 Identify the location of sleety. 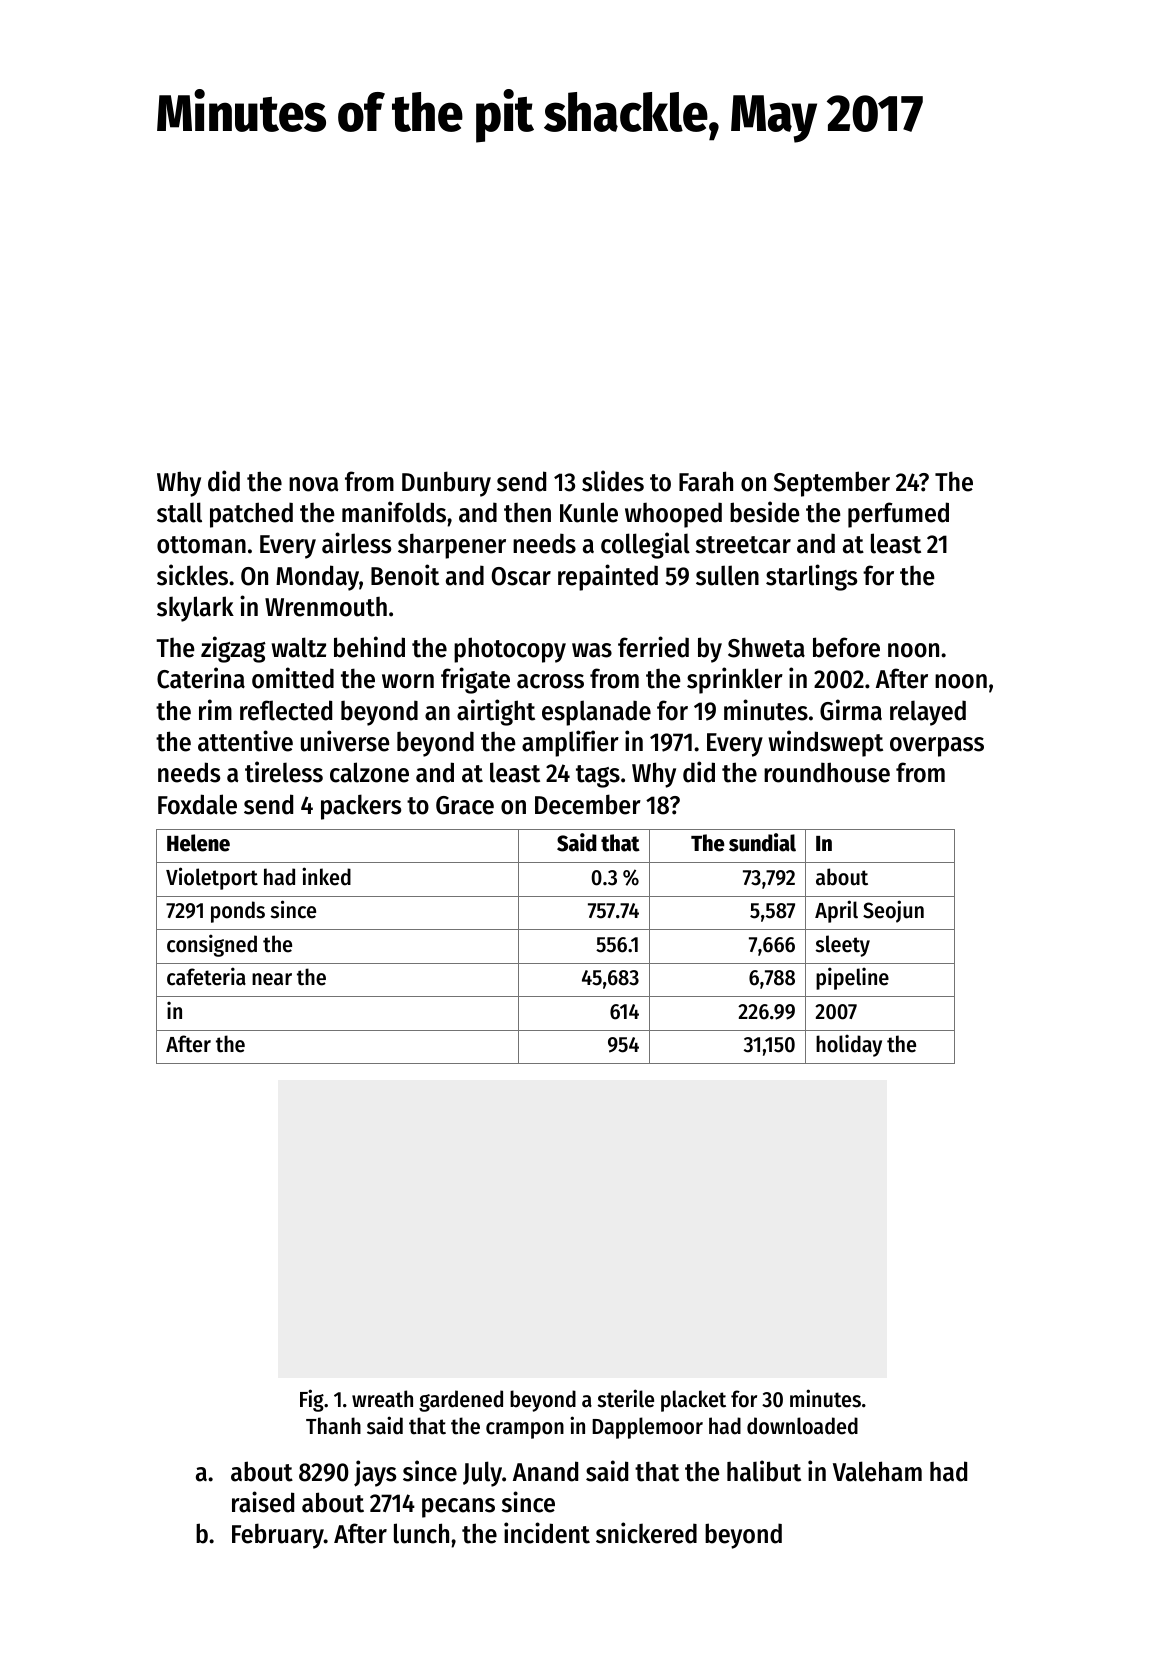
(843, 946).
